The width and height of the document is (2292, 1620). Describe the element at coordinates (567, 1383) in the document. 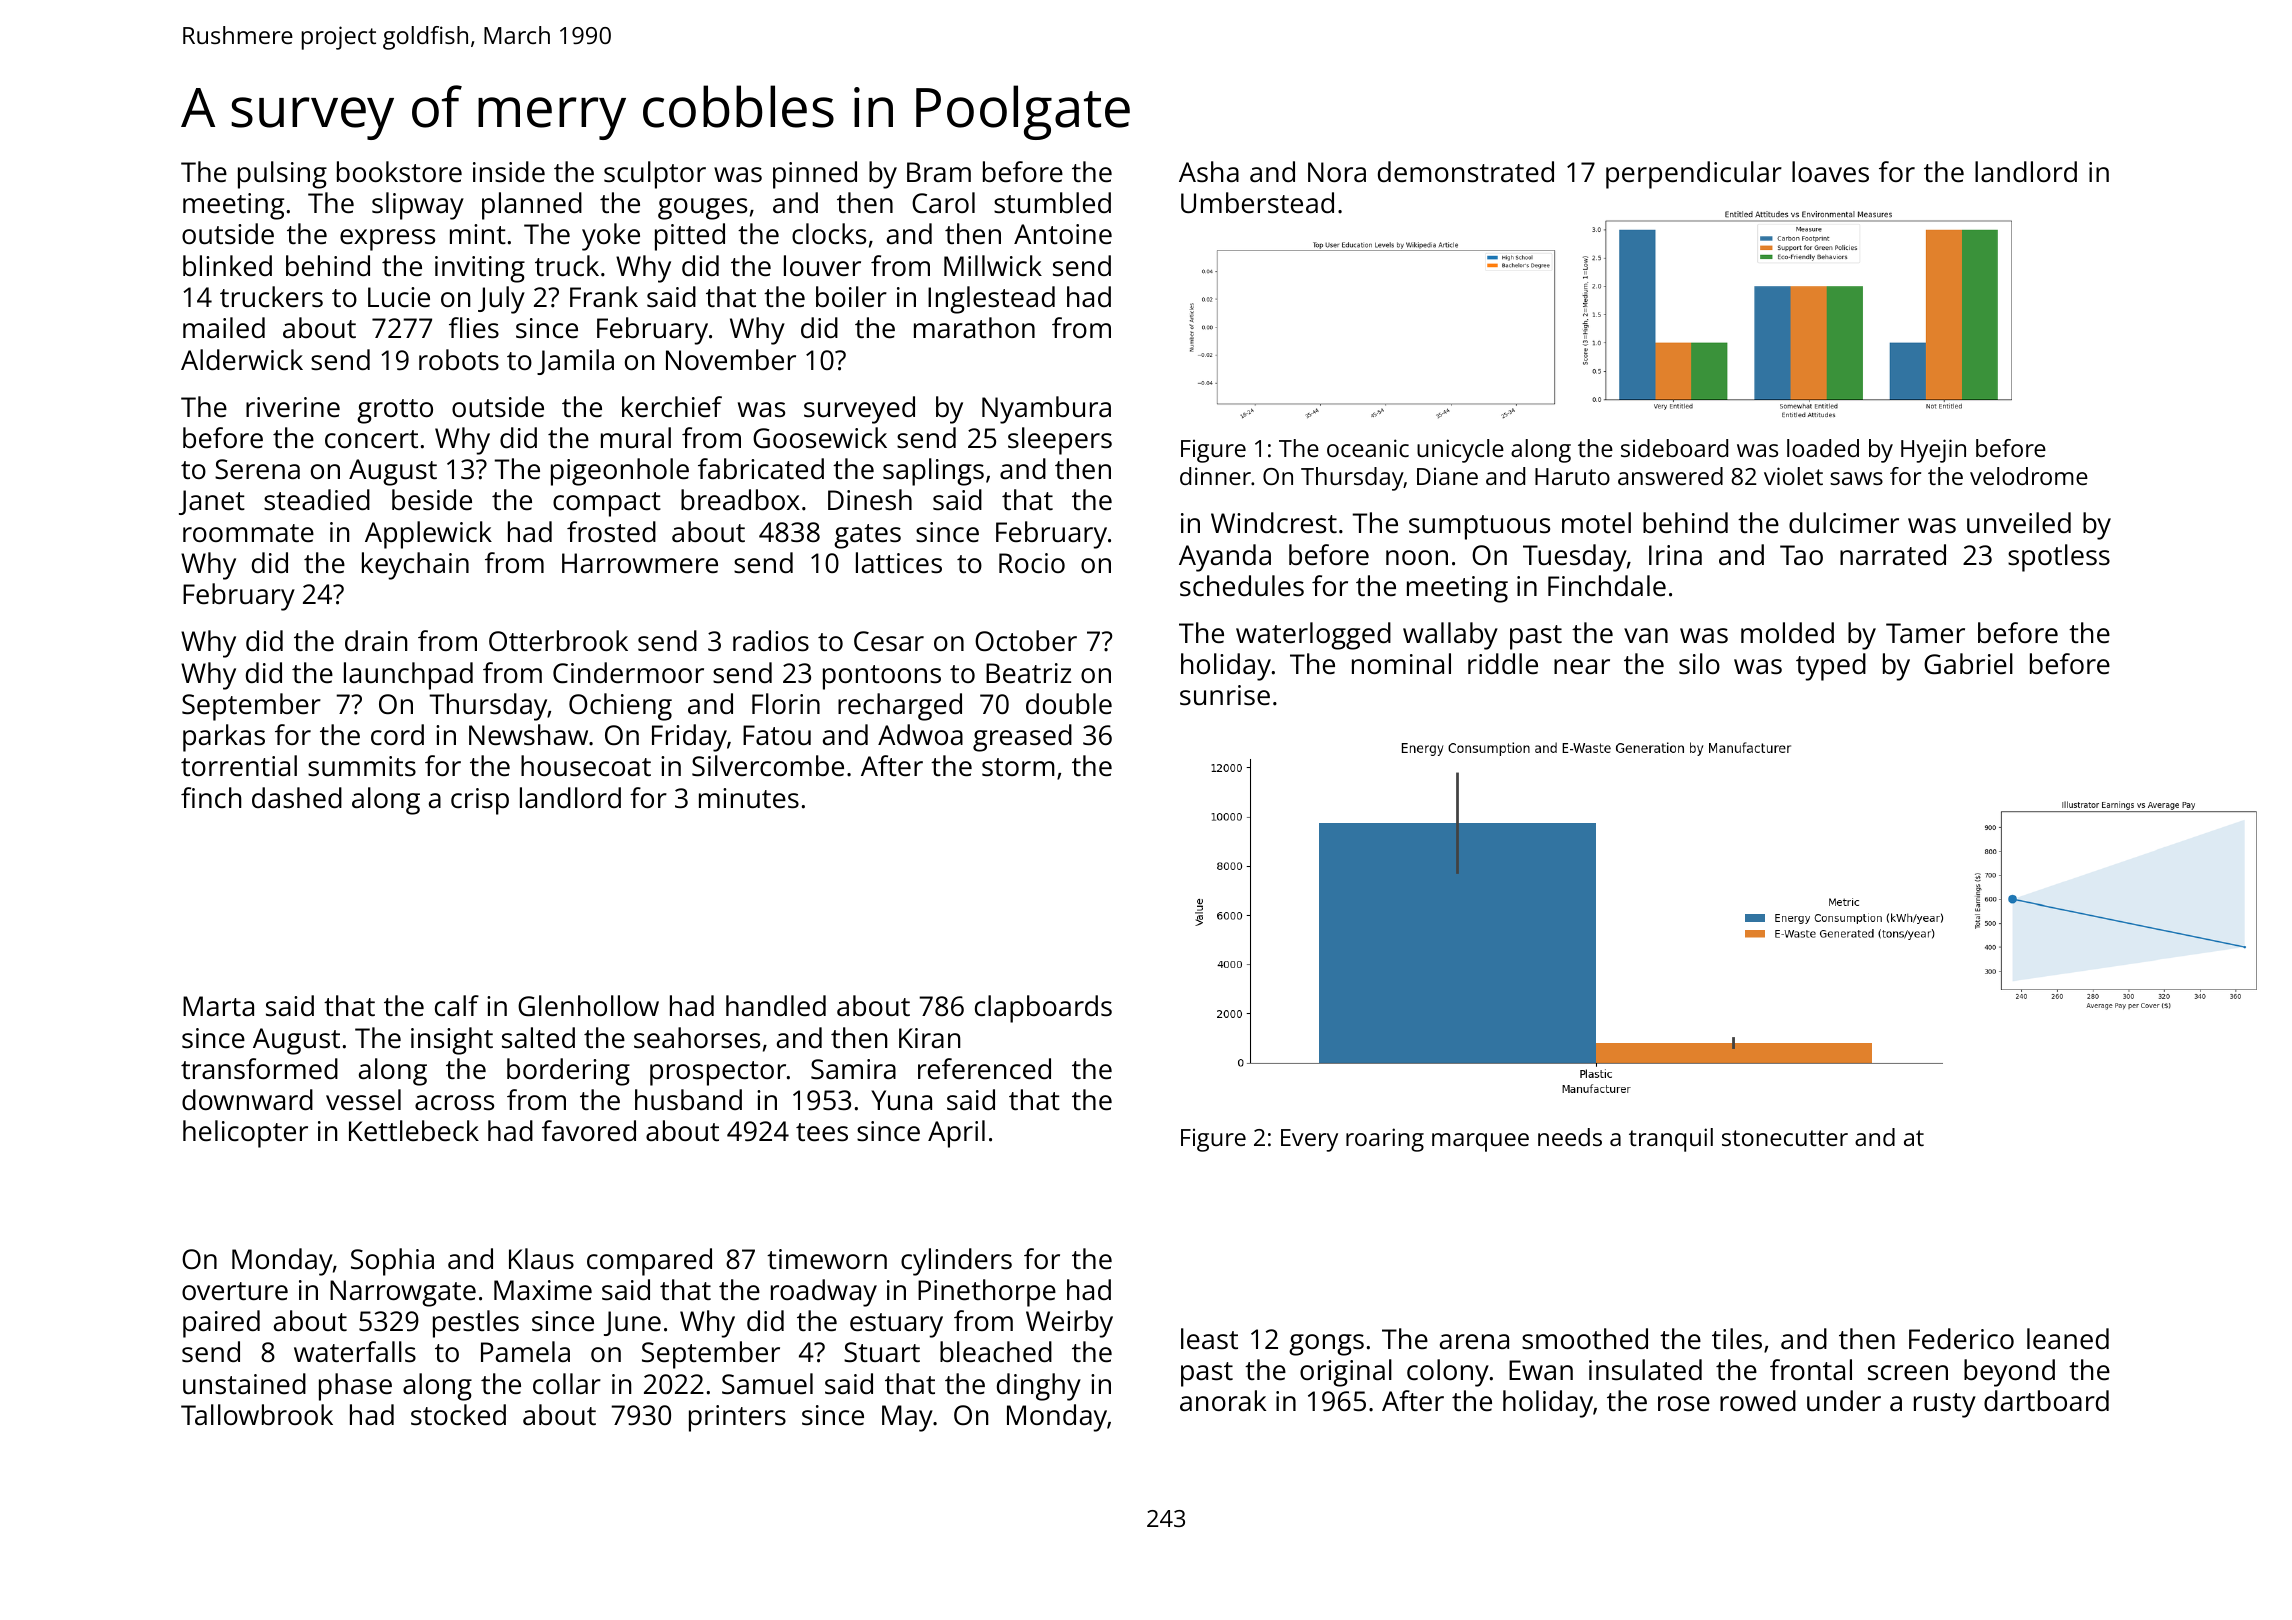

I see `collar` at that location.
